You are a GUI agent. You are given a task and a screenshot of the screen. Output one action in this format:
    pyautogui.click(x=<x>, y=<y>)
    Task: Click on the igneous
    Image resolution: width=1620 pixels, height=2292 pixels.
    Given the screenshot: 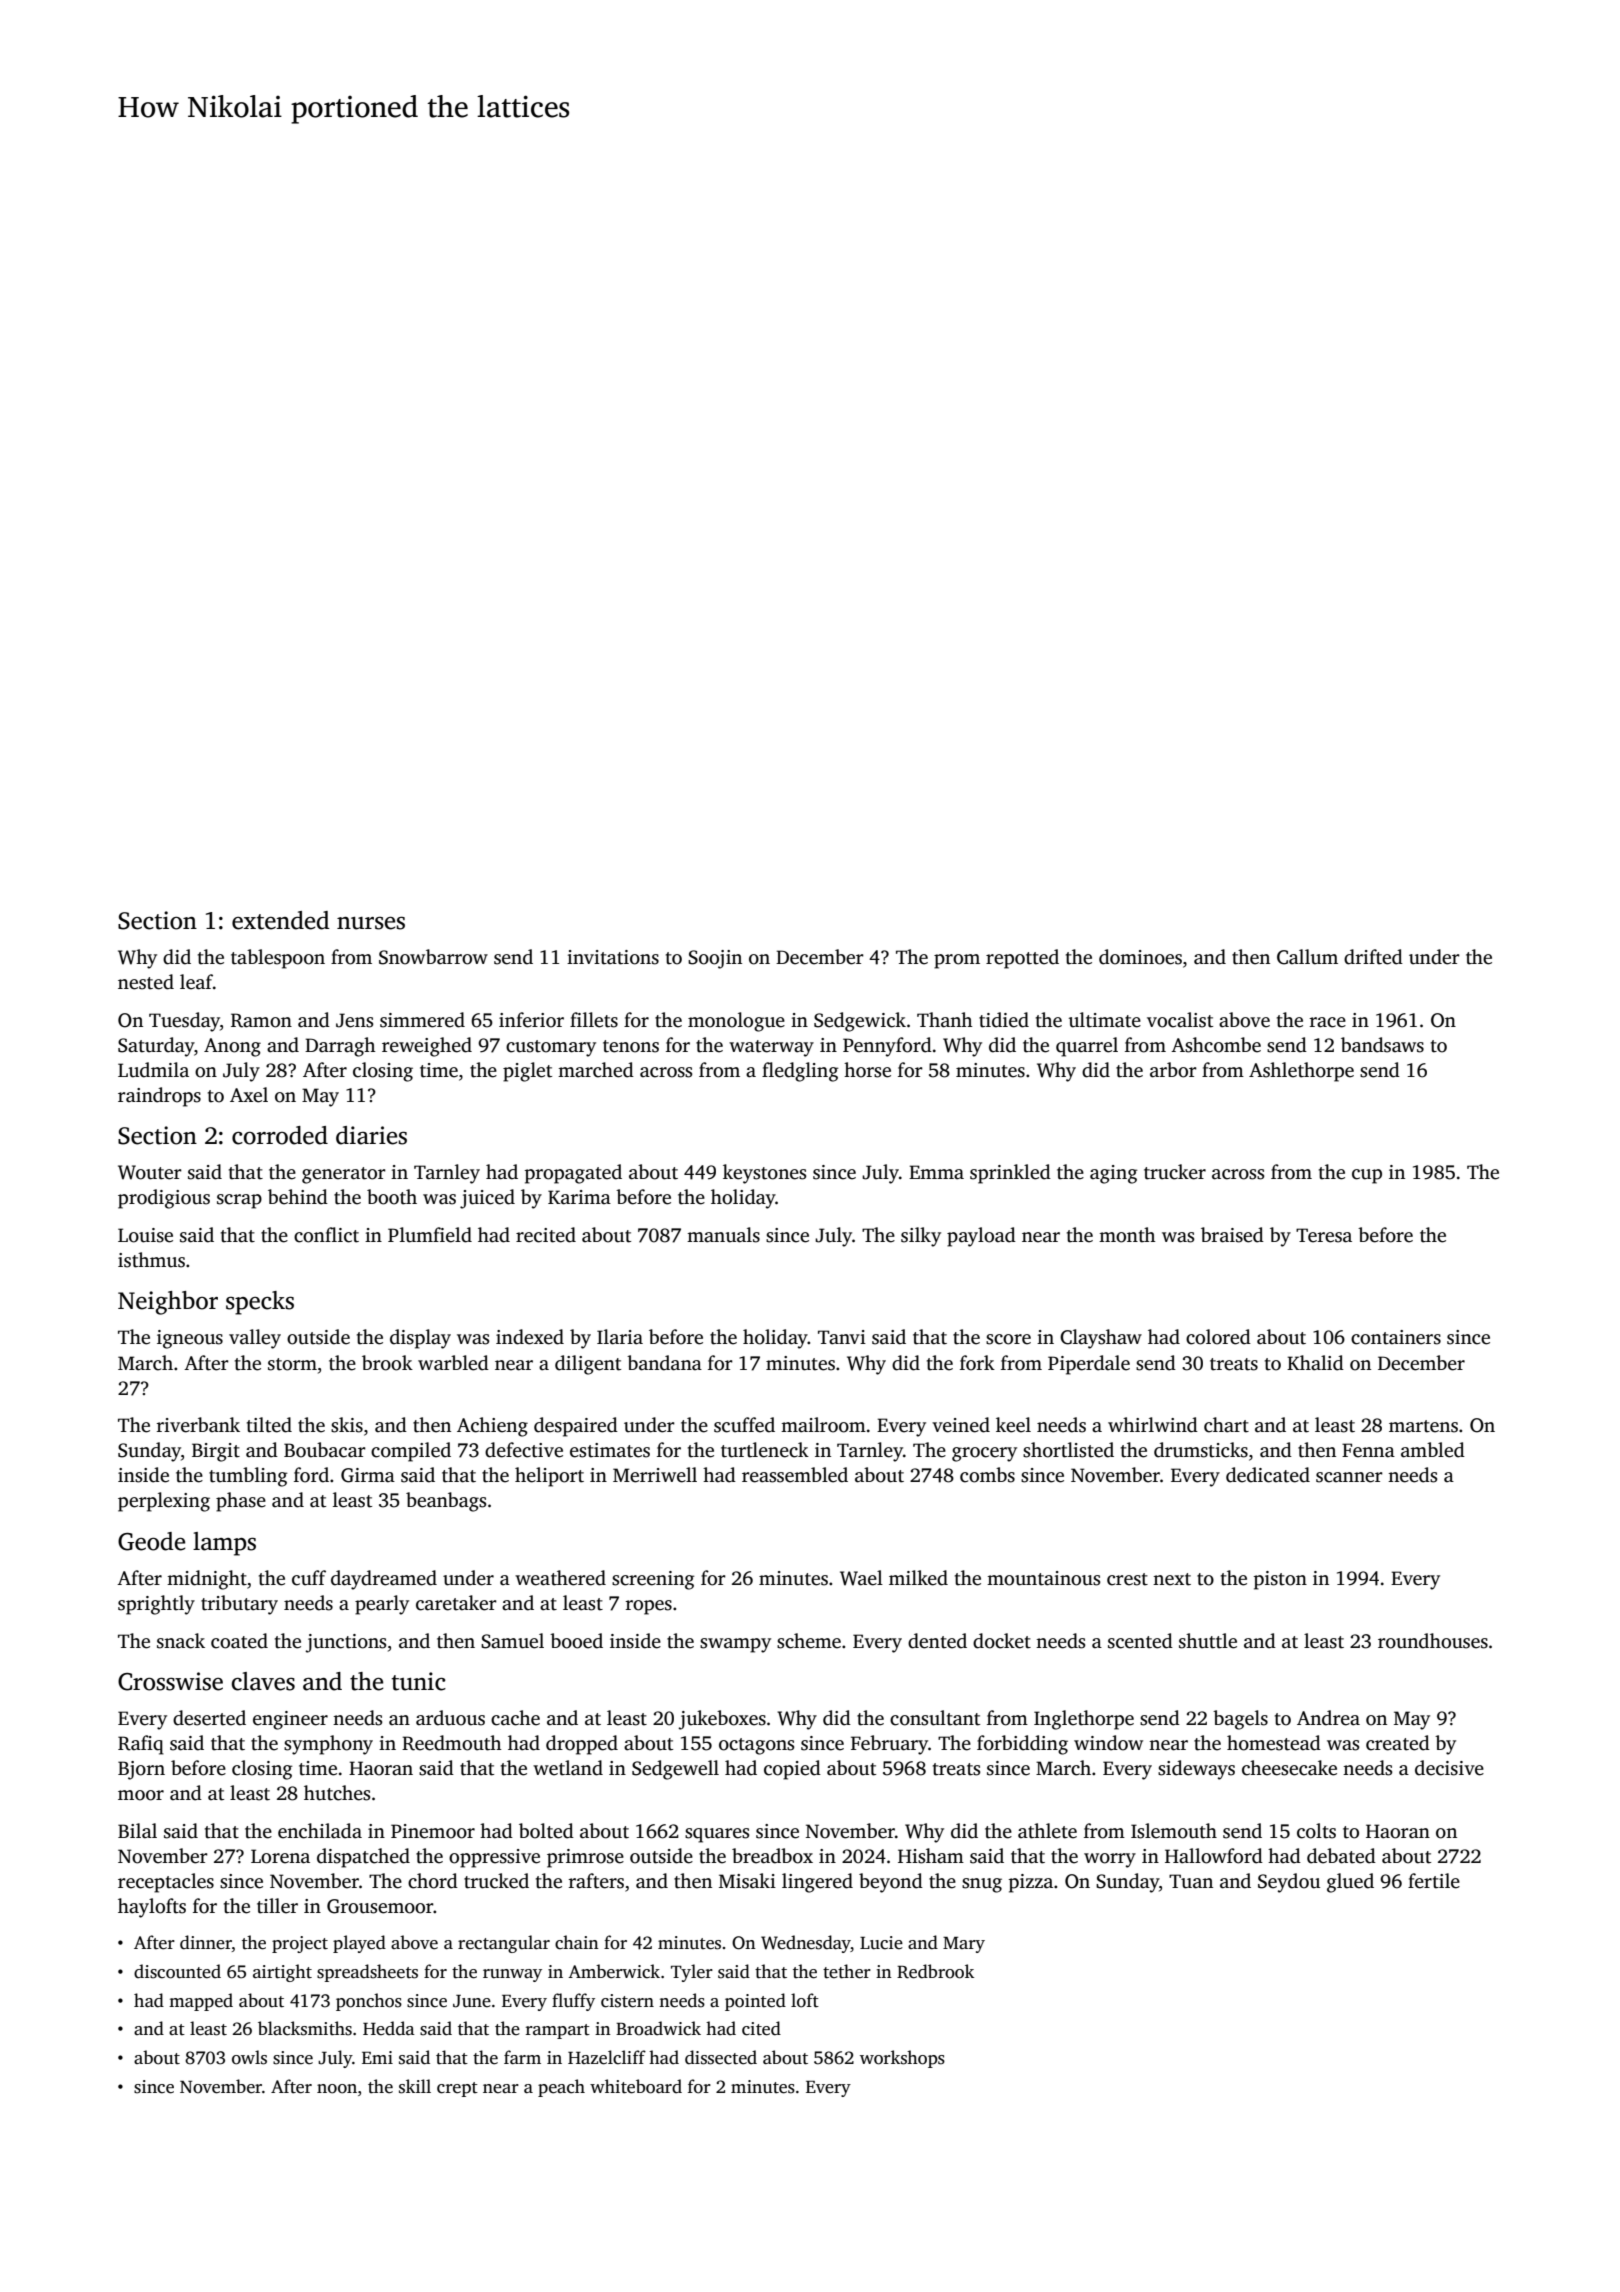 What is the action you would take?
    pyautogui.click(x=190, y=1339)
